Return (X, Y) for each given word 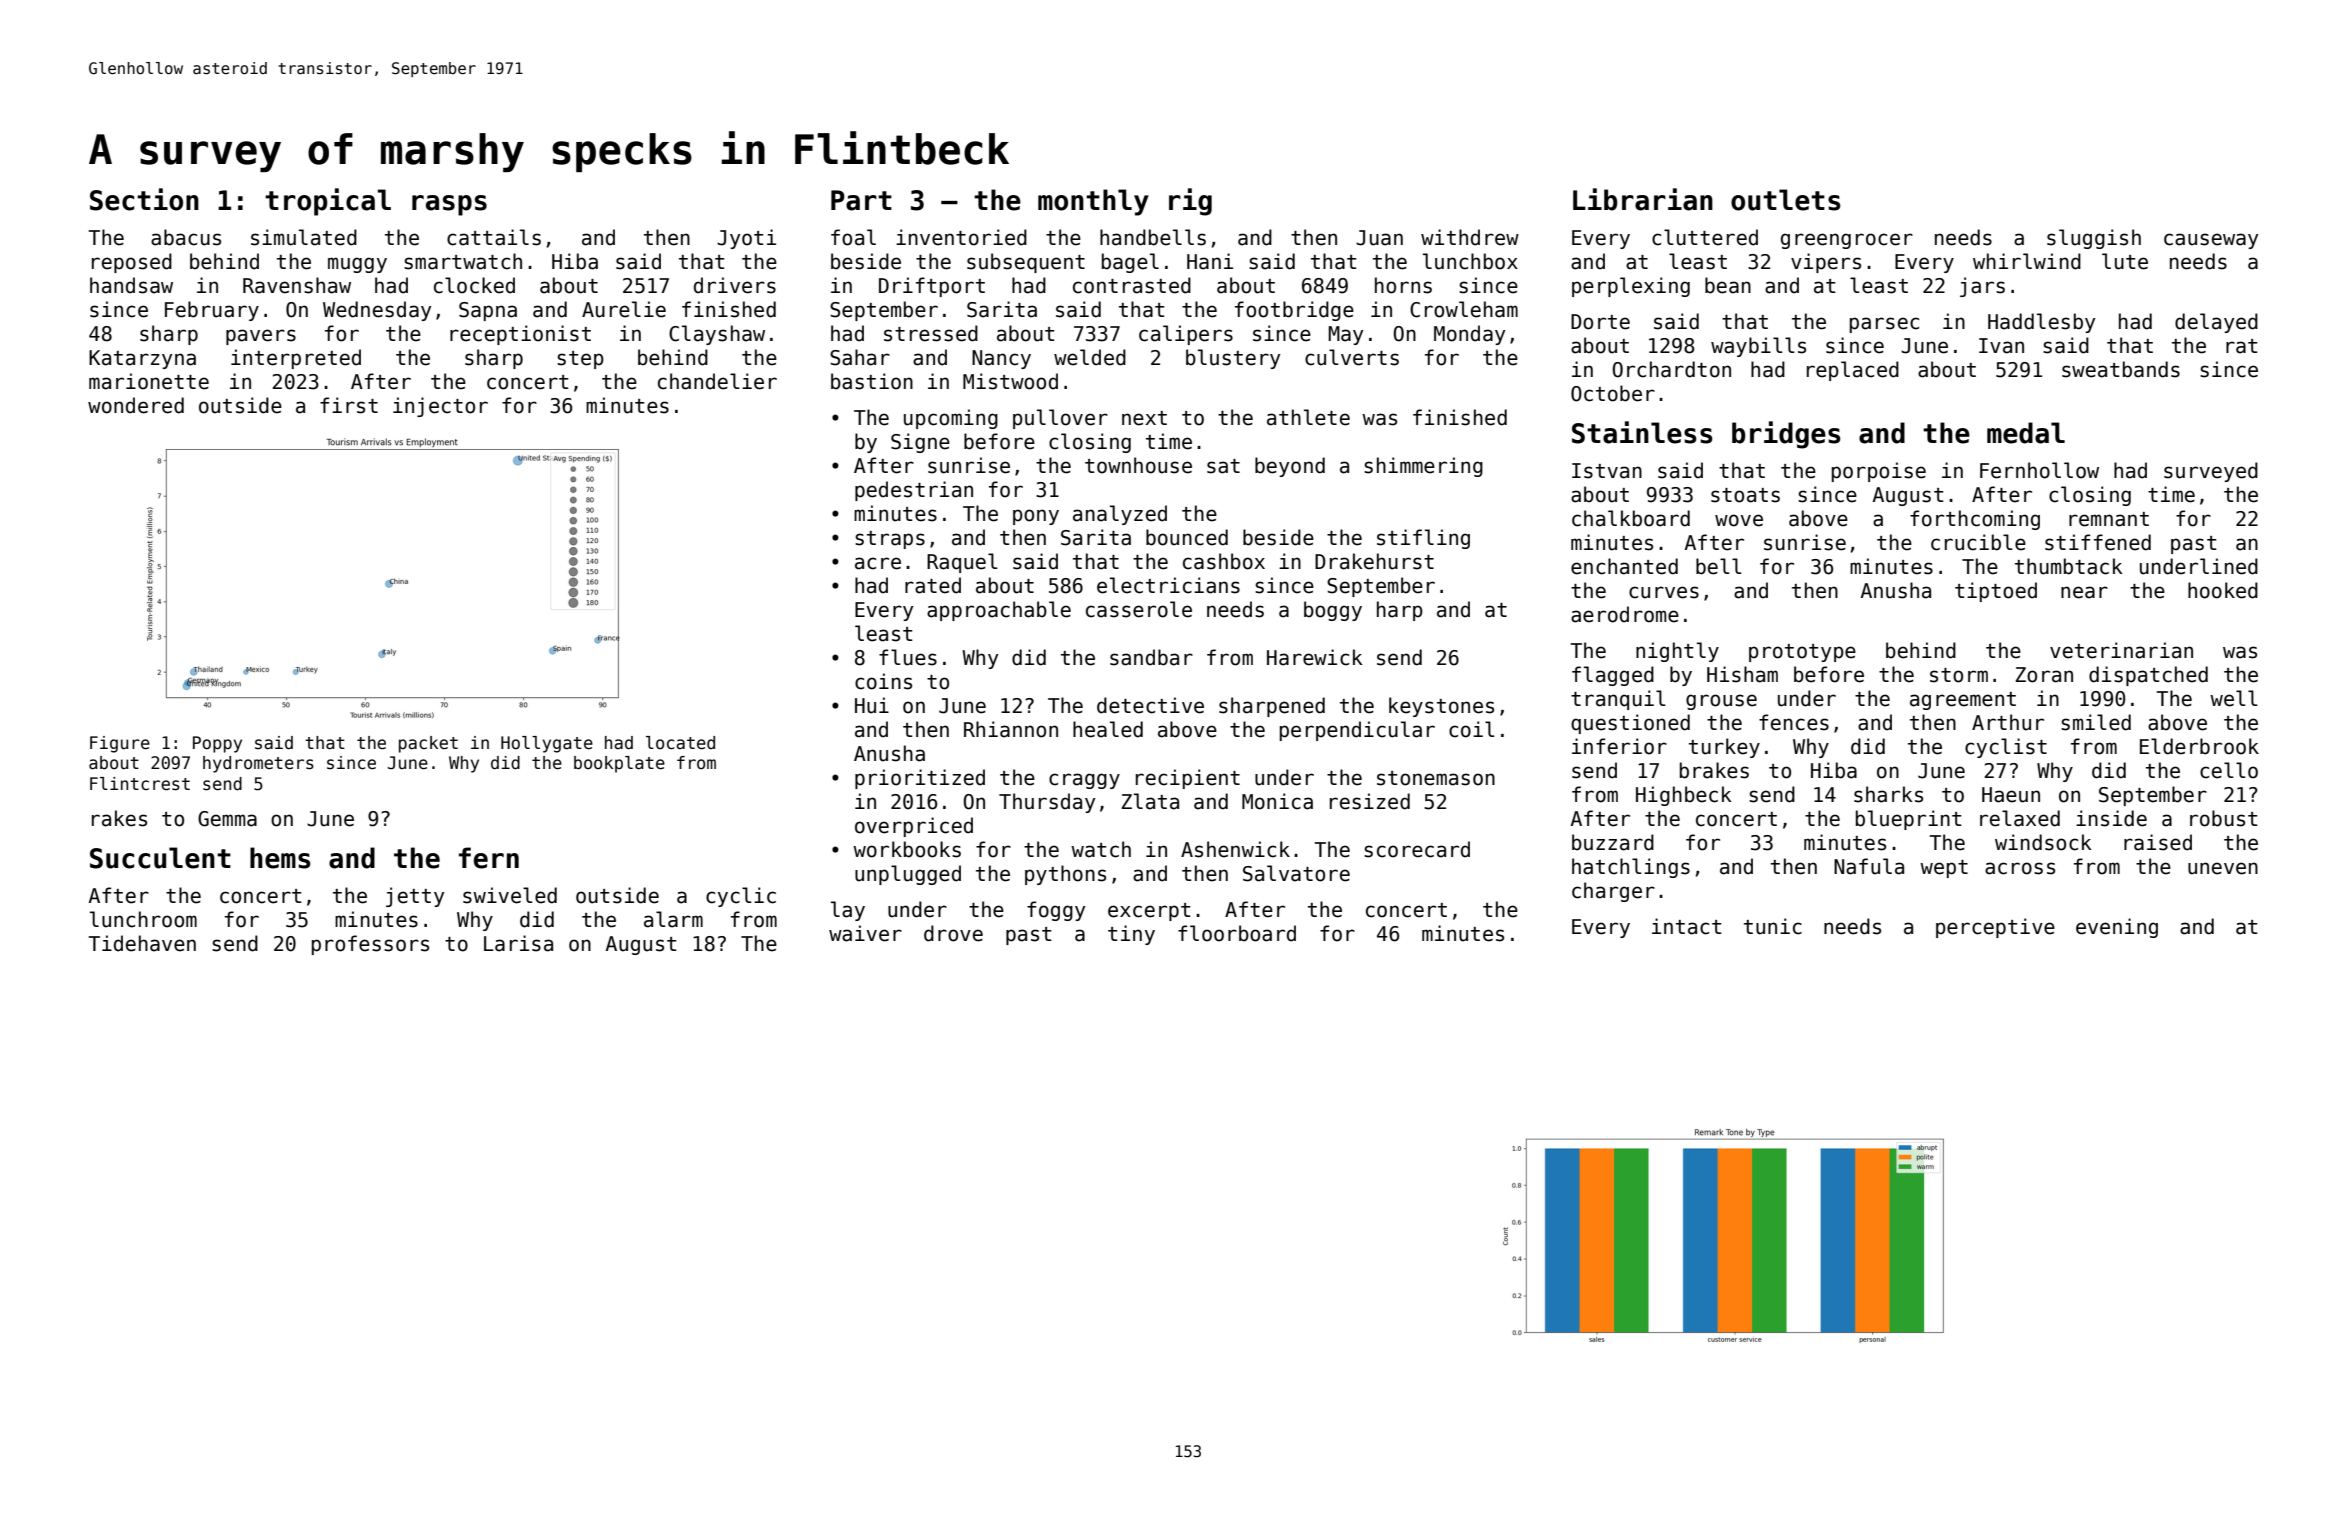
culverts (1352, 357)
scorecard (1417, 849)
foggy (1056, 911)
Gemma (227, 819)
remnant (2109, 519)
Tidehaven (142, 943)
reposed (132, 263)
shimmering (1423, 467)
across (2020, 868)
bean (1728, 285)
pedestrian (914, 491)
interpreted (296, 359)
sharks (1888, 794)
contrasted (1132, 285)
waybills (1758, 347)
